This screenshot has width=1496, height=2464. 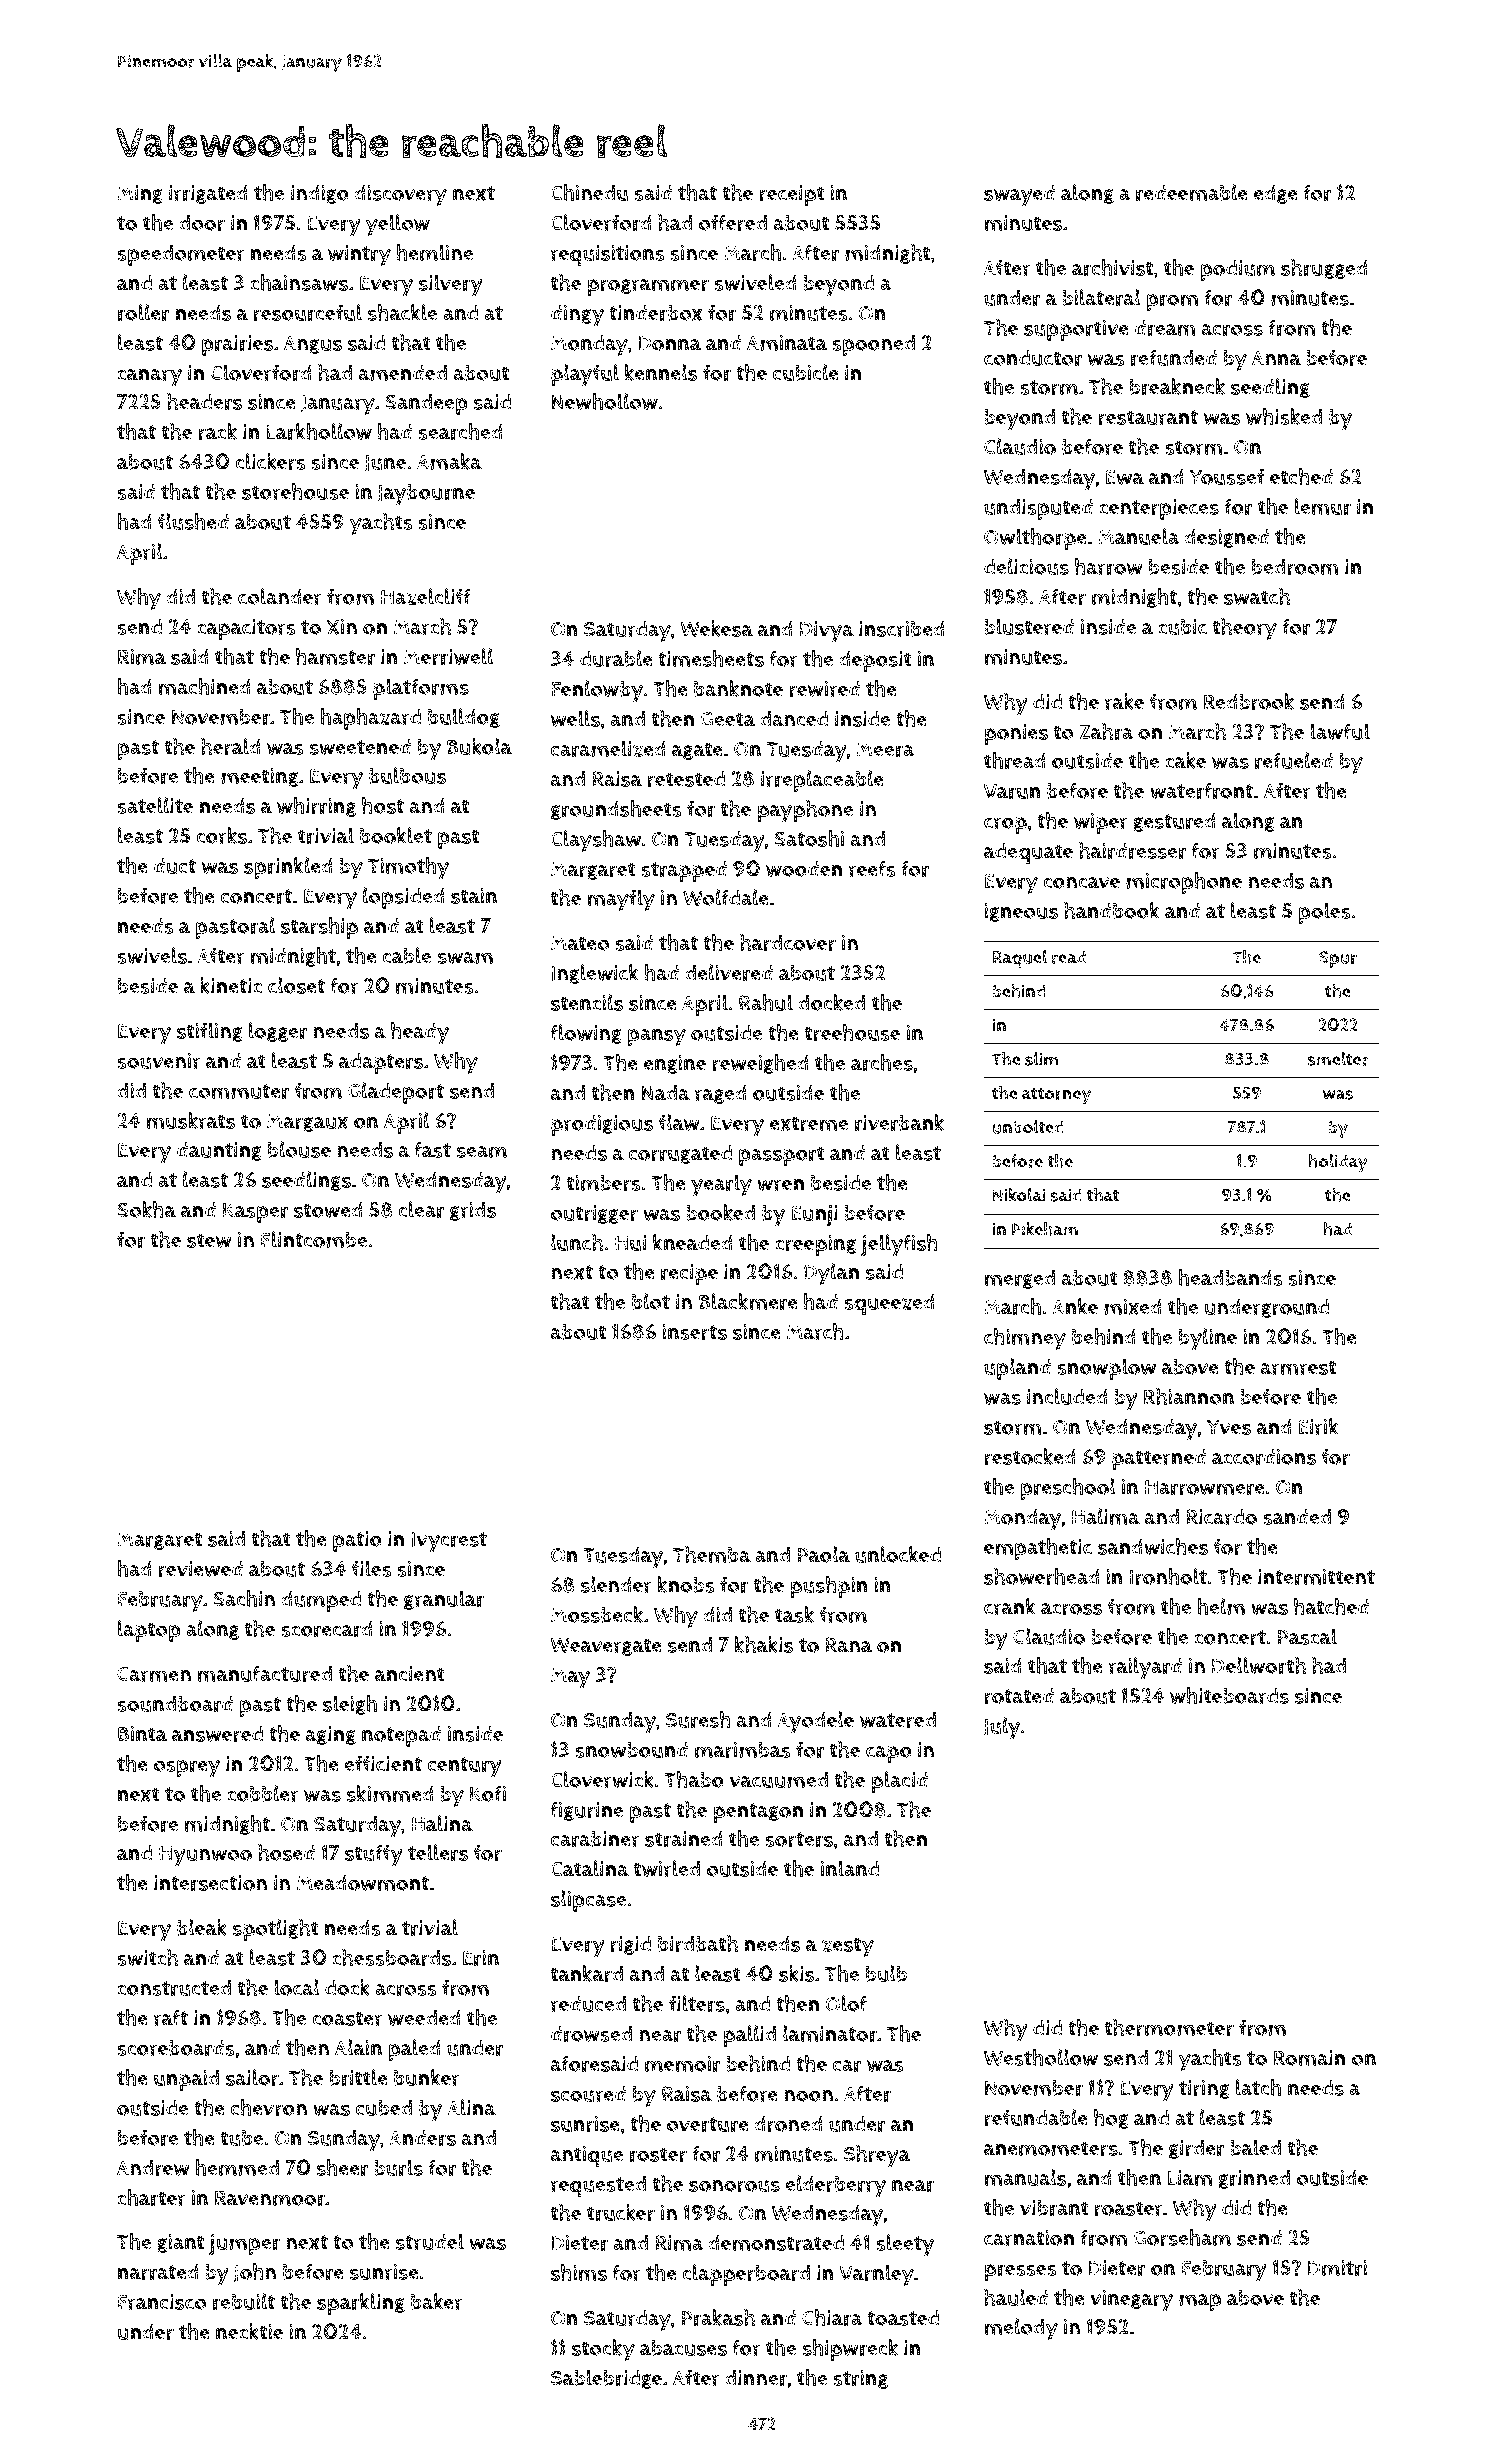 What do you see at coordinates (787, 343) in the screenshot?
I see `Aminata` at bounding box center [787, 343].
